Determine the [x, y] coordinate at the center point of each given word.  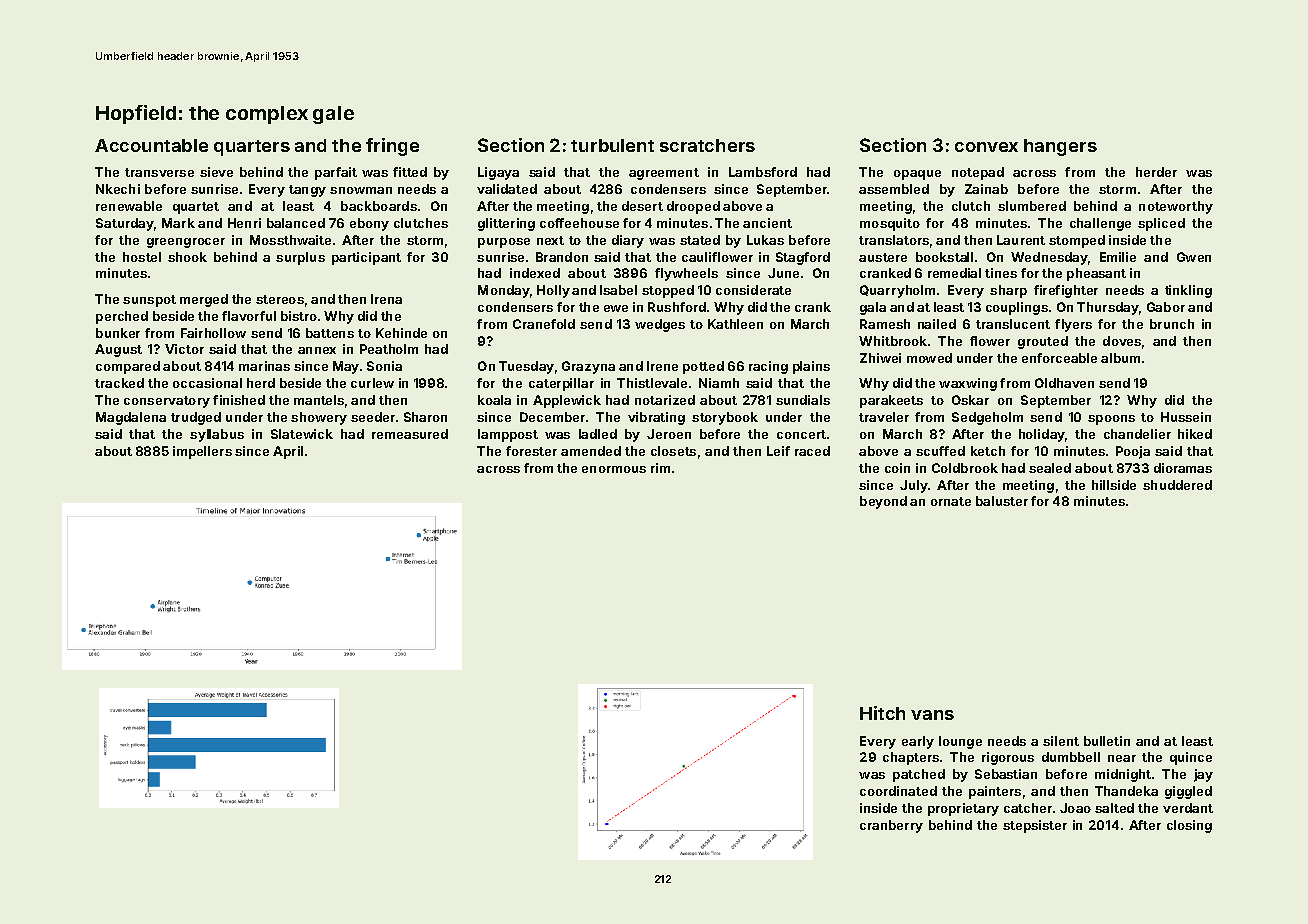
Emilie [1118, 257]
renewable [129, 206]
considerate [753, 290]
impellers [202, 452]
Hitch [882, 713]
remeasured [410, 434]
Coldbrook [965, 468]
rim [660, 468]
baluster [1002, 501]
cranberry [891, 826]
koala [494, 400]
